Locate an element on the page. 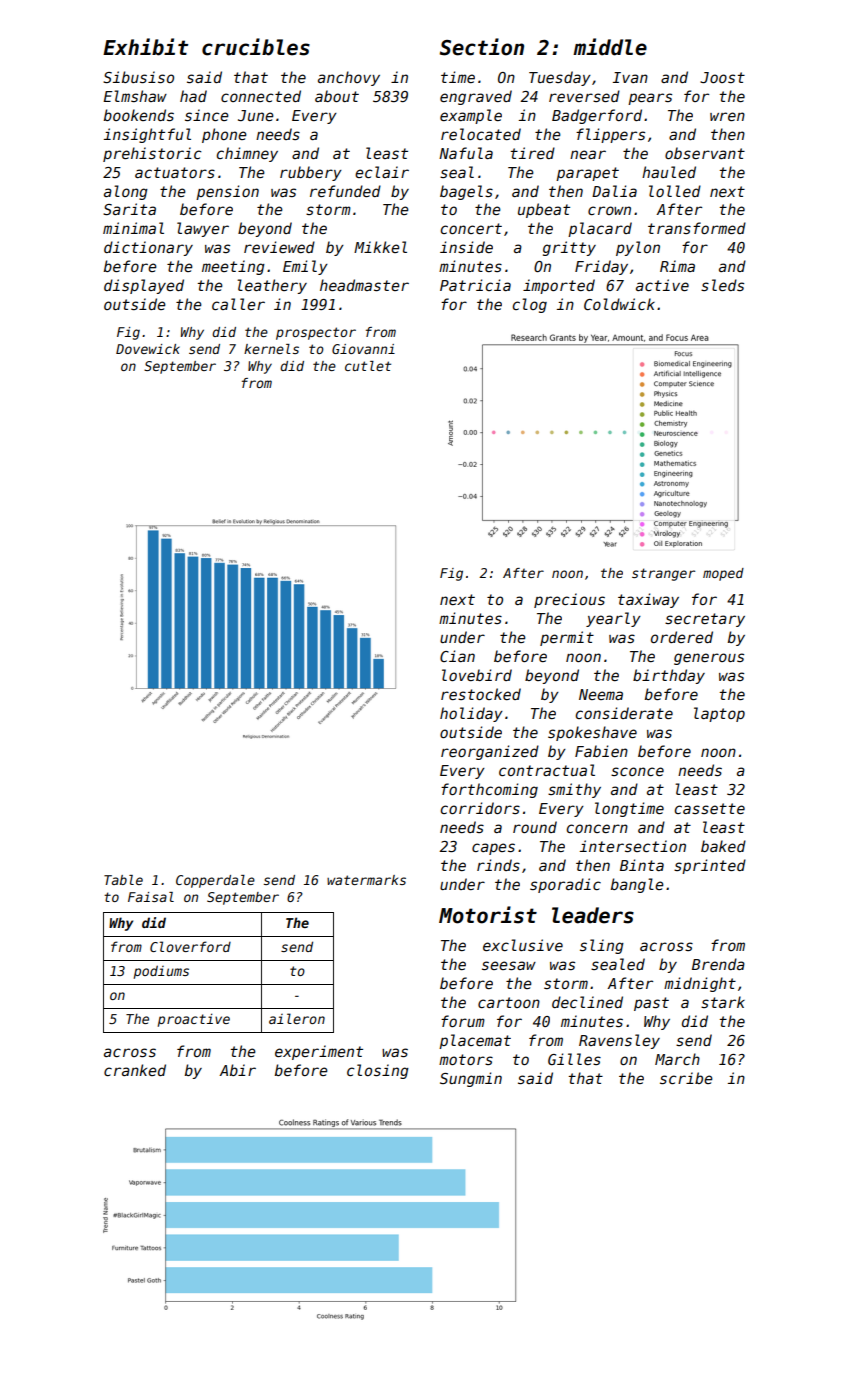  cranked is located at coordinates (135, 1070).
